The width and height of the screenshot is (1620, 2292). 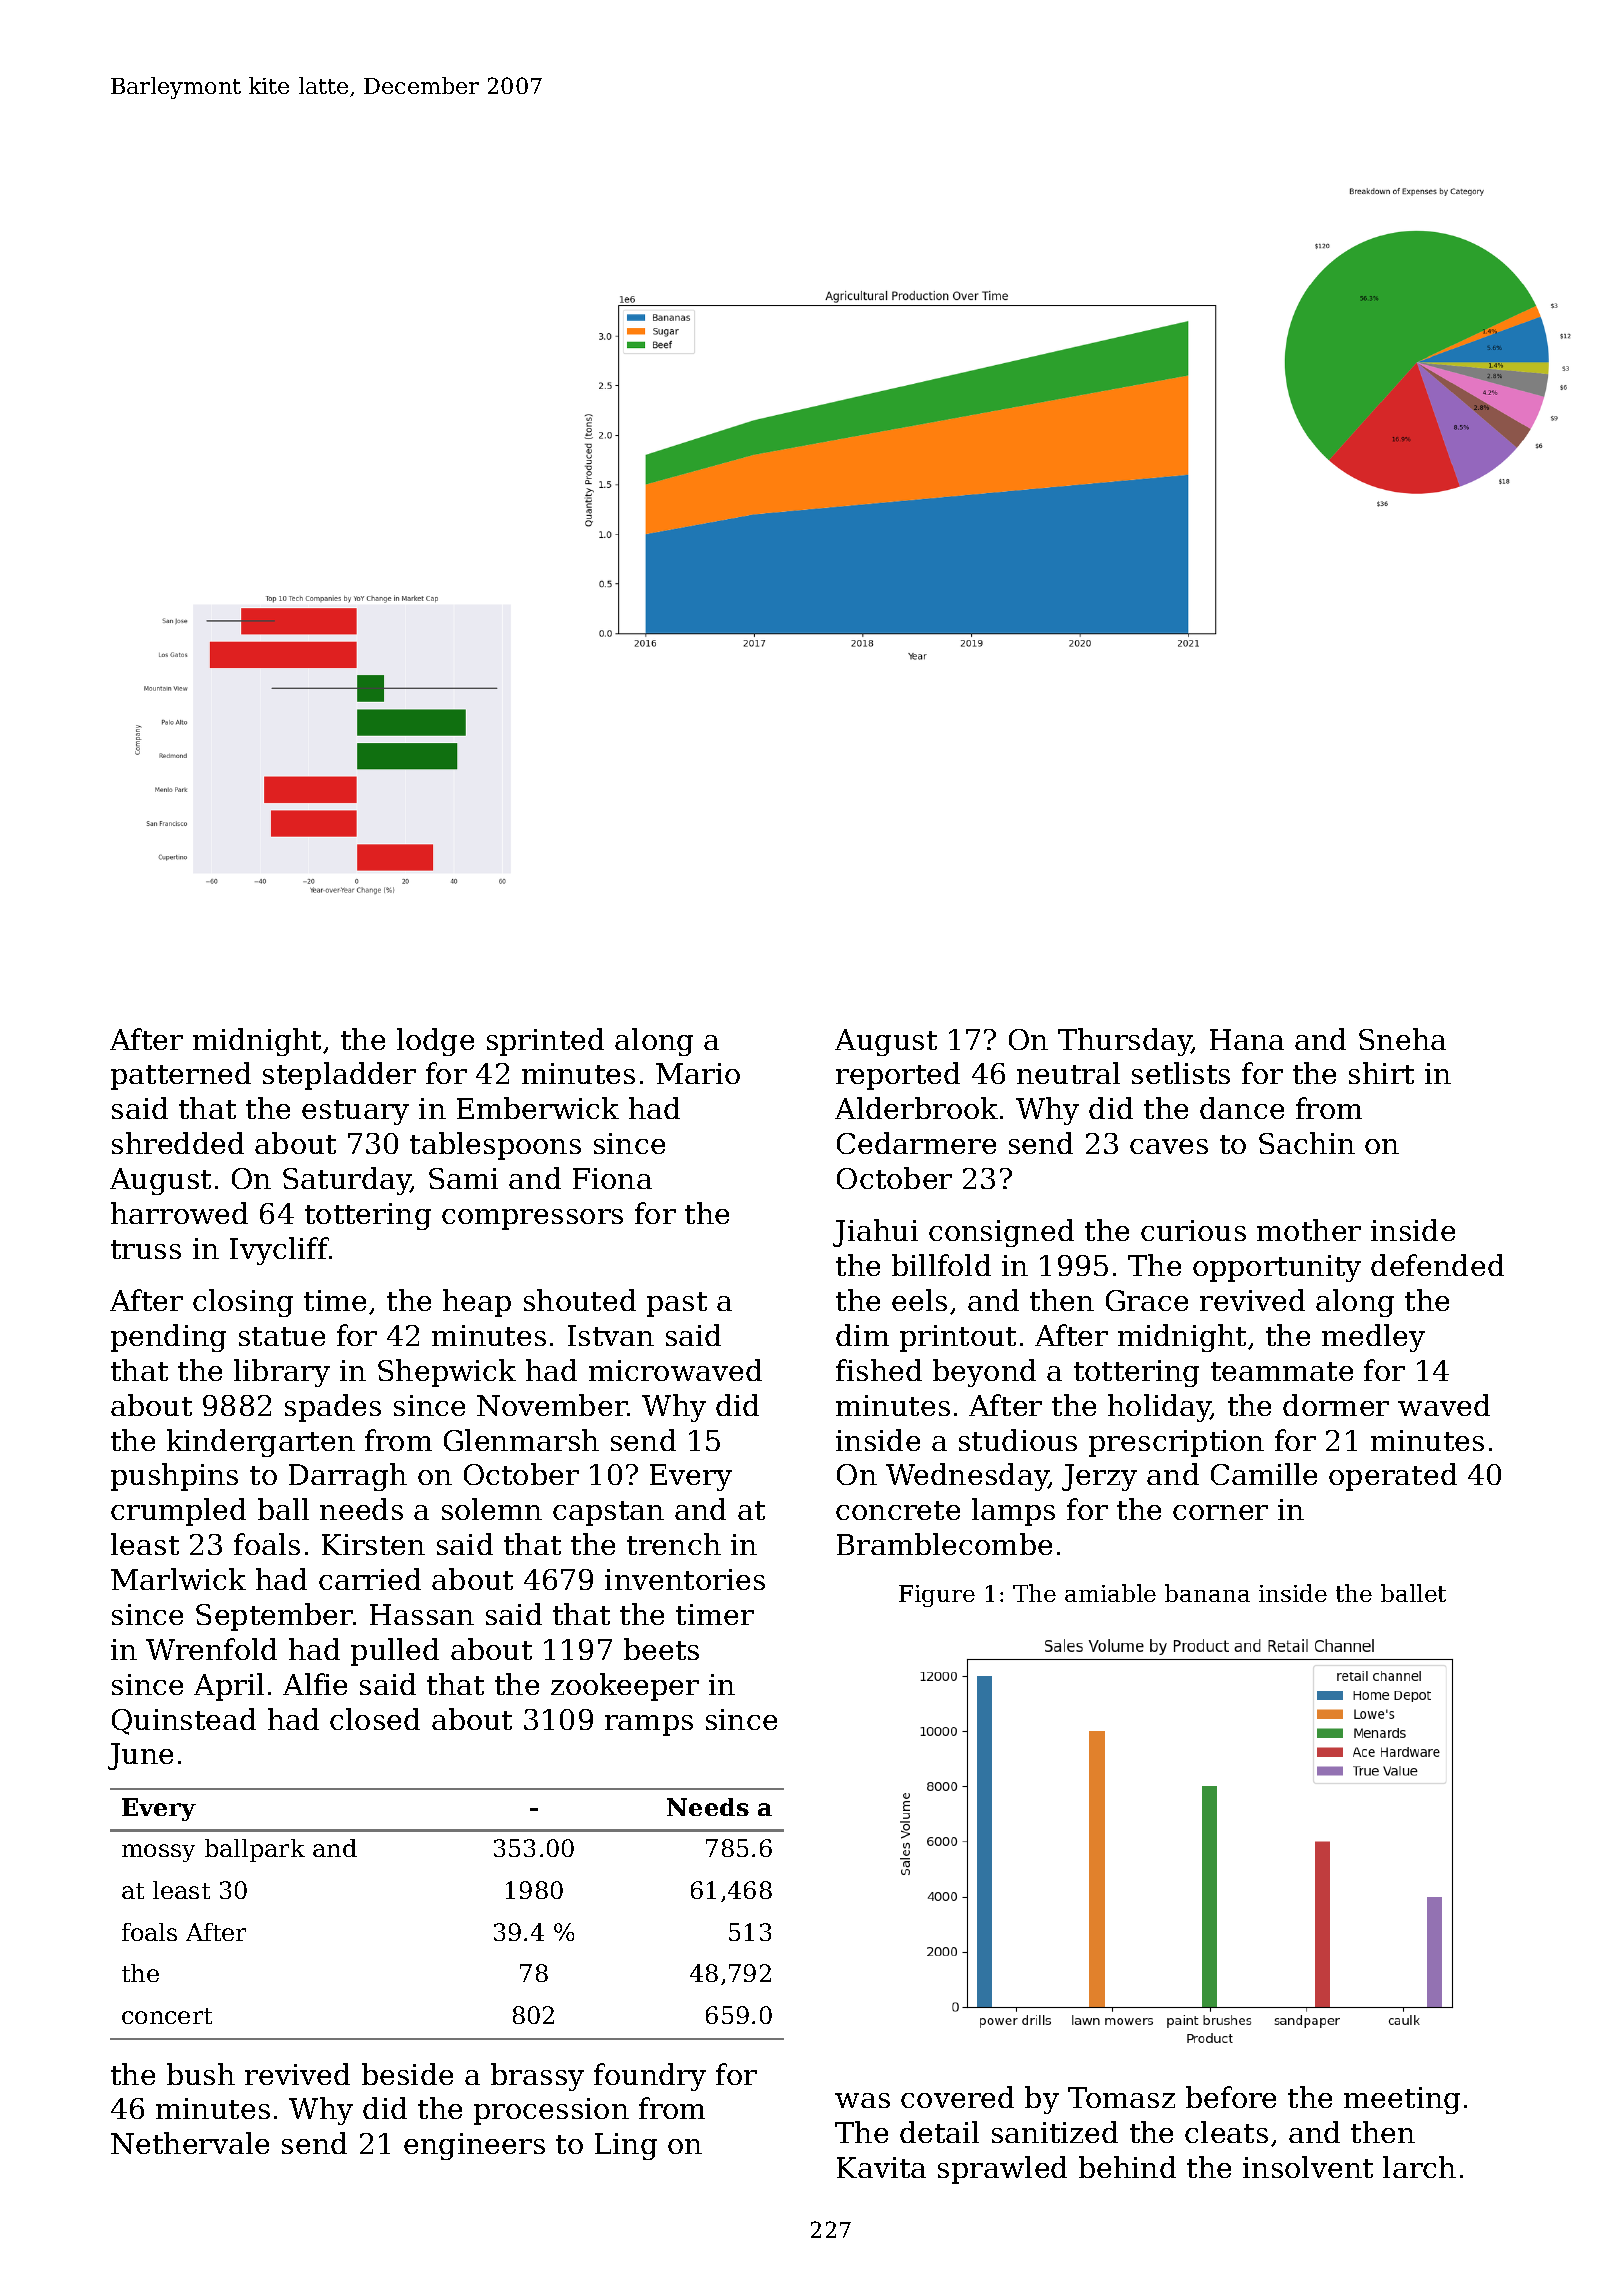 I want to click on Kavita, so click(x=881, y=2167).
